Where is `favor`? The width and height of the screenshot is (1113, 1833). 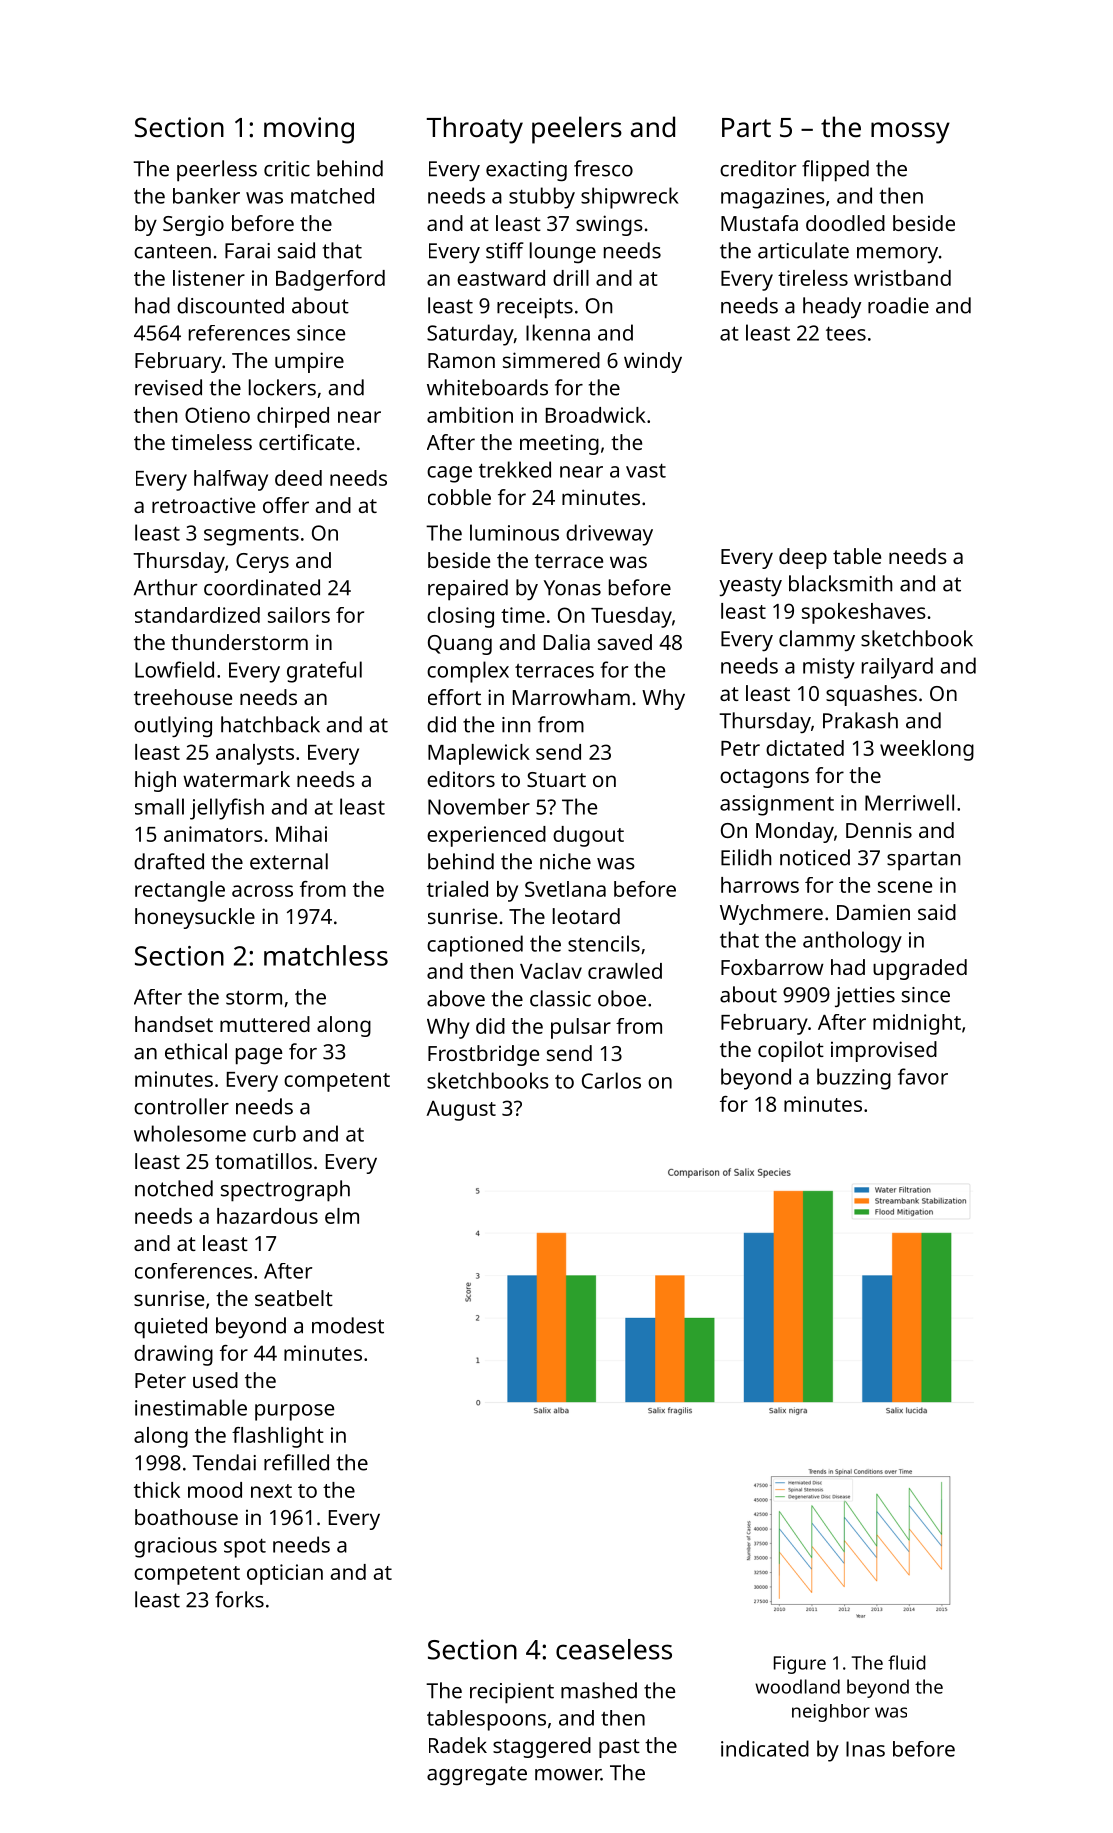 favor is located at coordinates (923, 1076).
